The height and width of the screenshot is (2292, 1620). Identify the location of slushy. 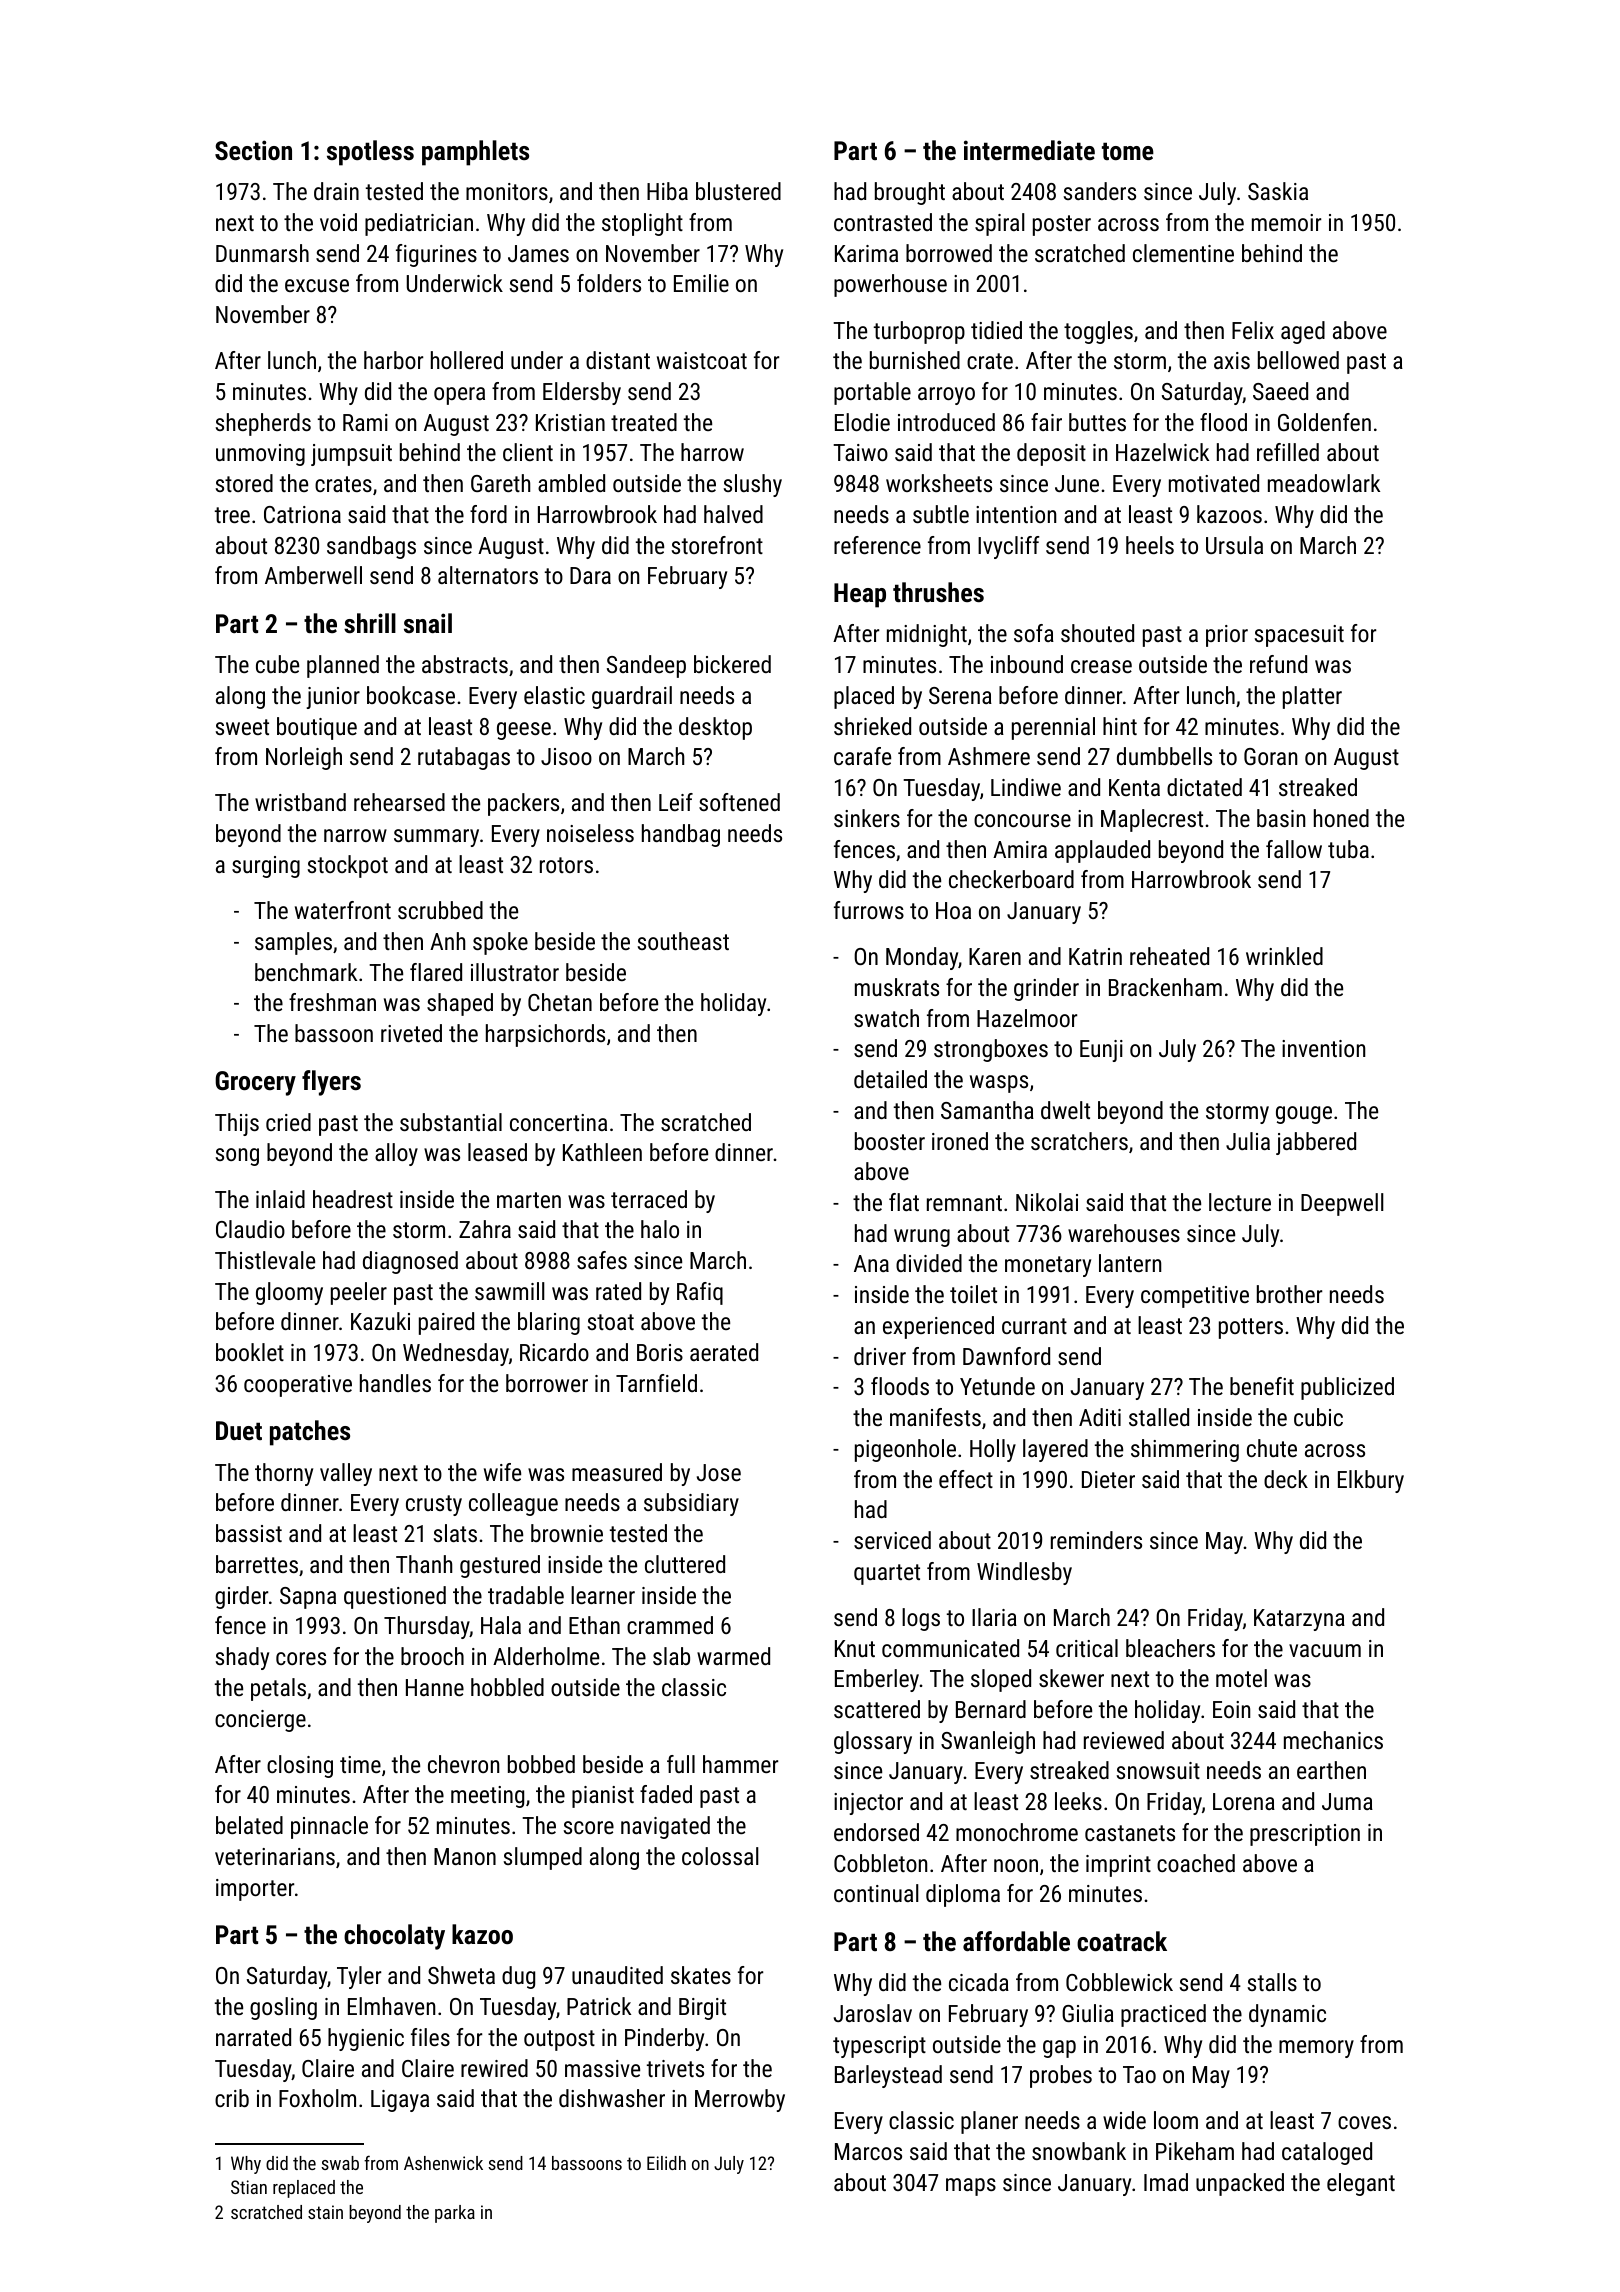
(753, 485).
